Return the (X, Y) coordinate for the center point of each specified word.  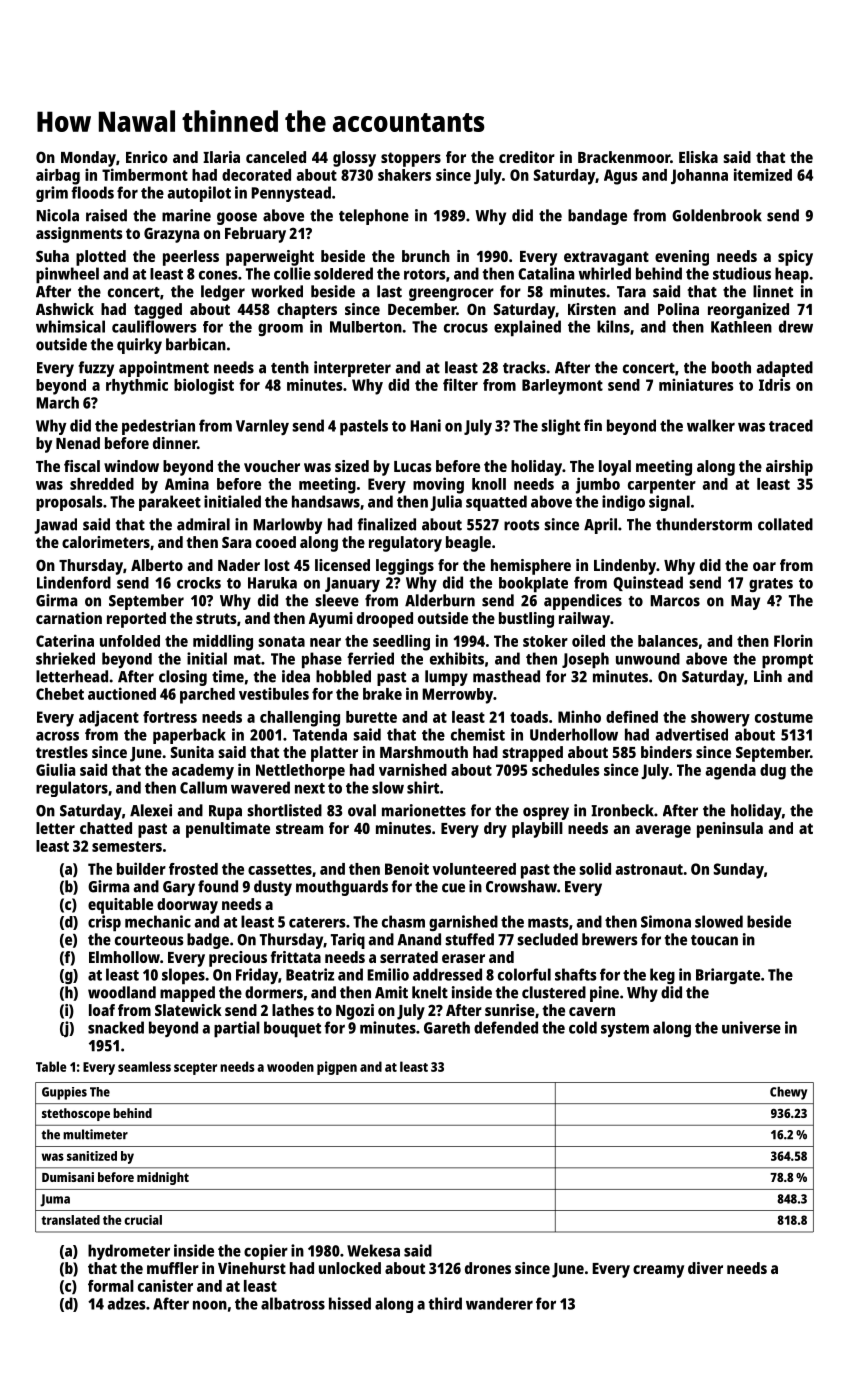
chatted (106, 828)
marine (186, 215)
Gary (179, 888)
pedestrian (158, 427)
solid (595, 868)
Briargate (728, 976)
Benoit (407, 868)
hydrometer (129, 1252)
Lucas (413, 466)
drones (488, 1268)
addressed (447, 974)
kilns (613, 326)
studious (742, 273)
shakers (404, 175)
